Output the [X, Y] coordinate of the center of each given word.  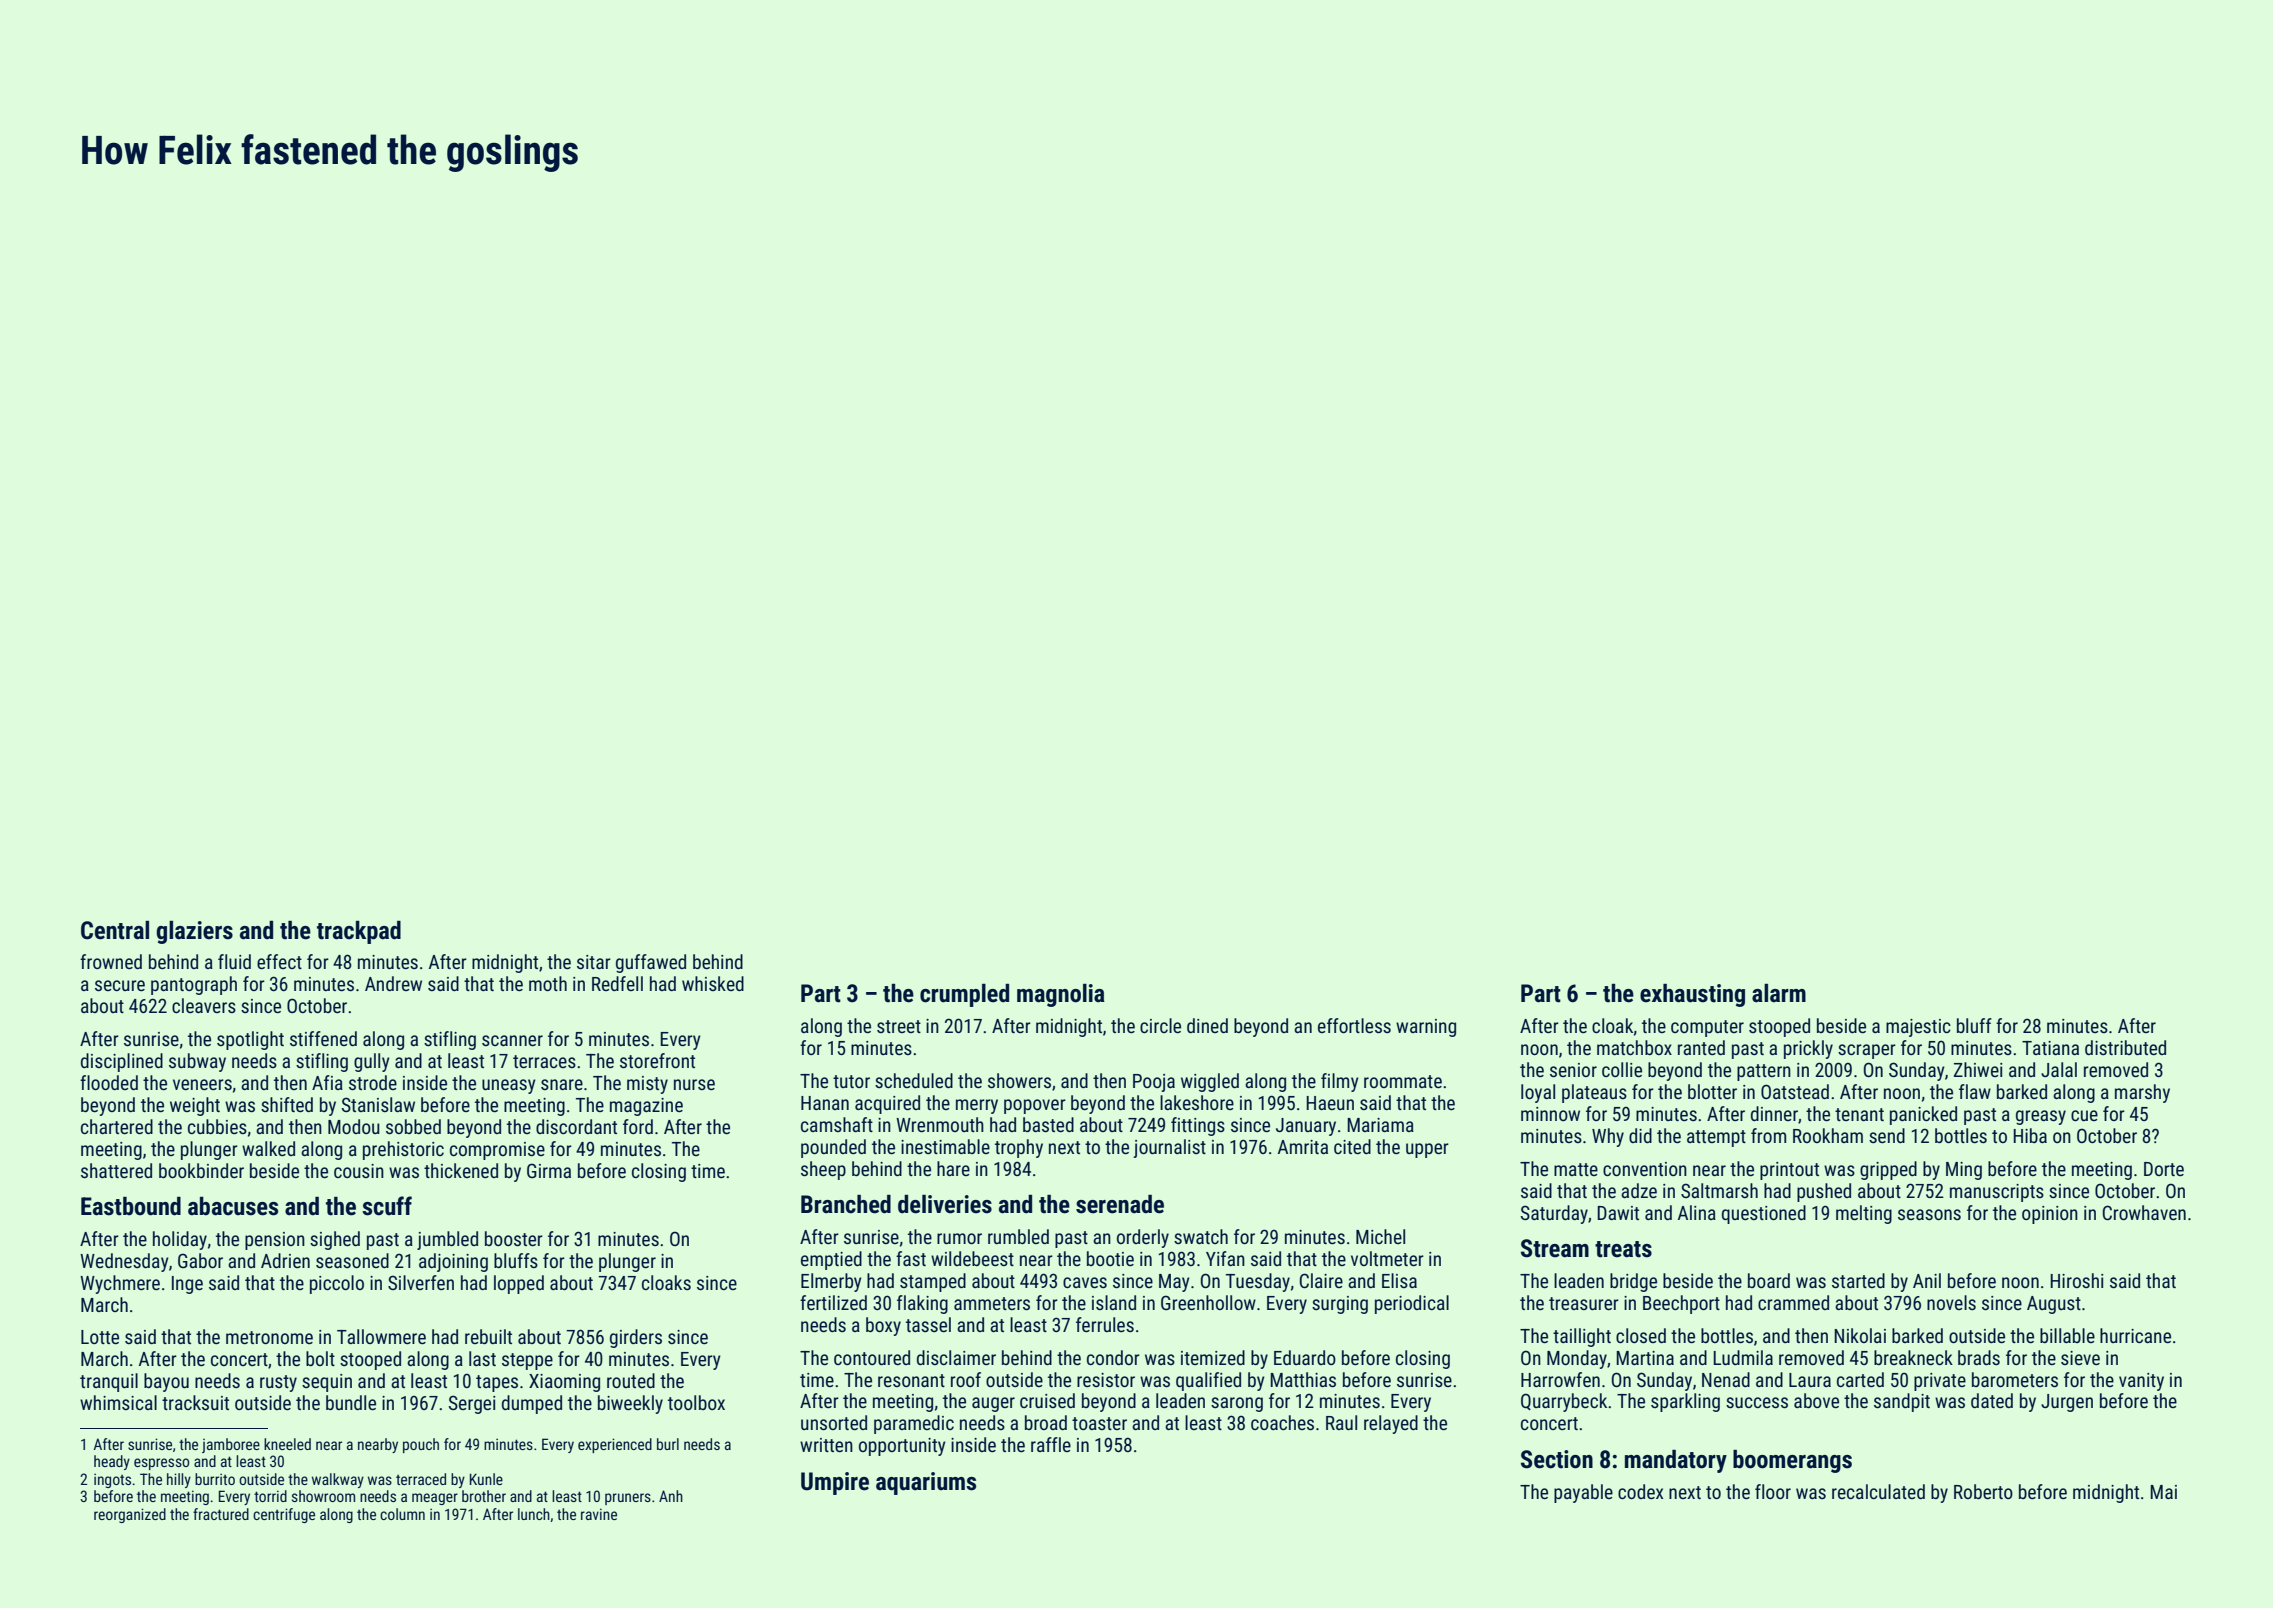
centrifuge [284, 1515]
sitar [594, 962]
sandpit [1902, 1402]
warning [1426, 1028]
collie [1622, 1069]
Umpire [835, 1483]
